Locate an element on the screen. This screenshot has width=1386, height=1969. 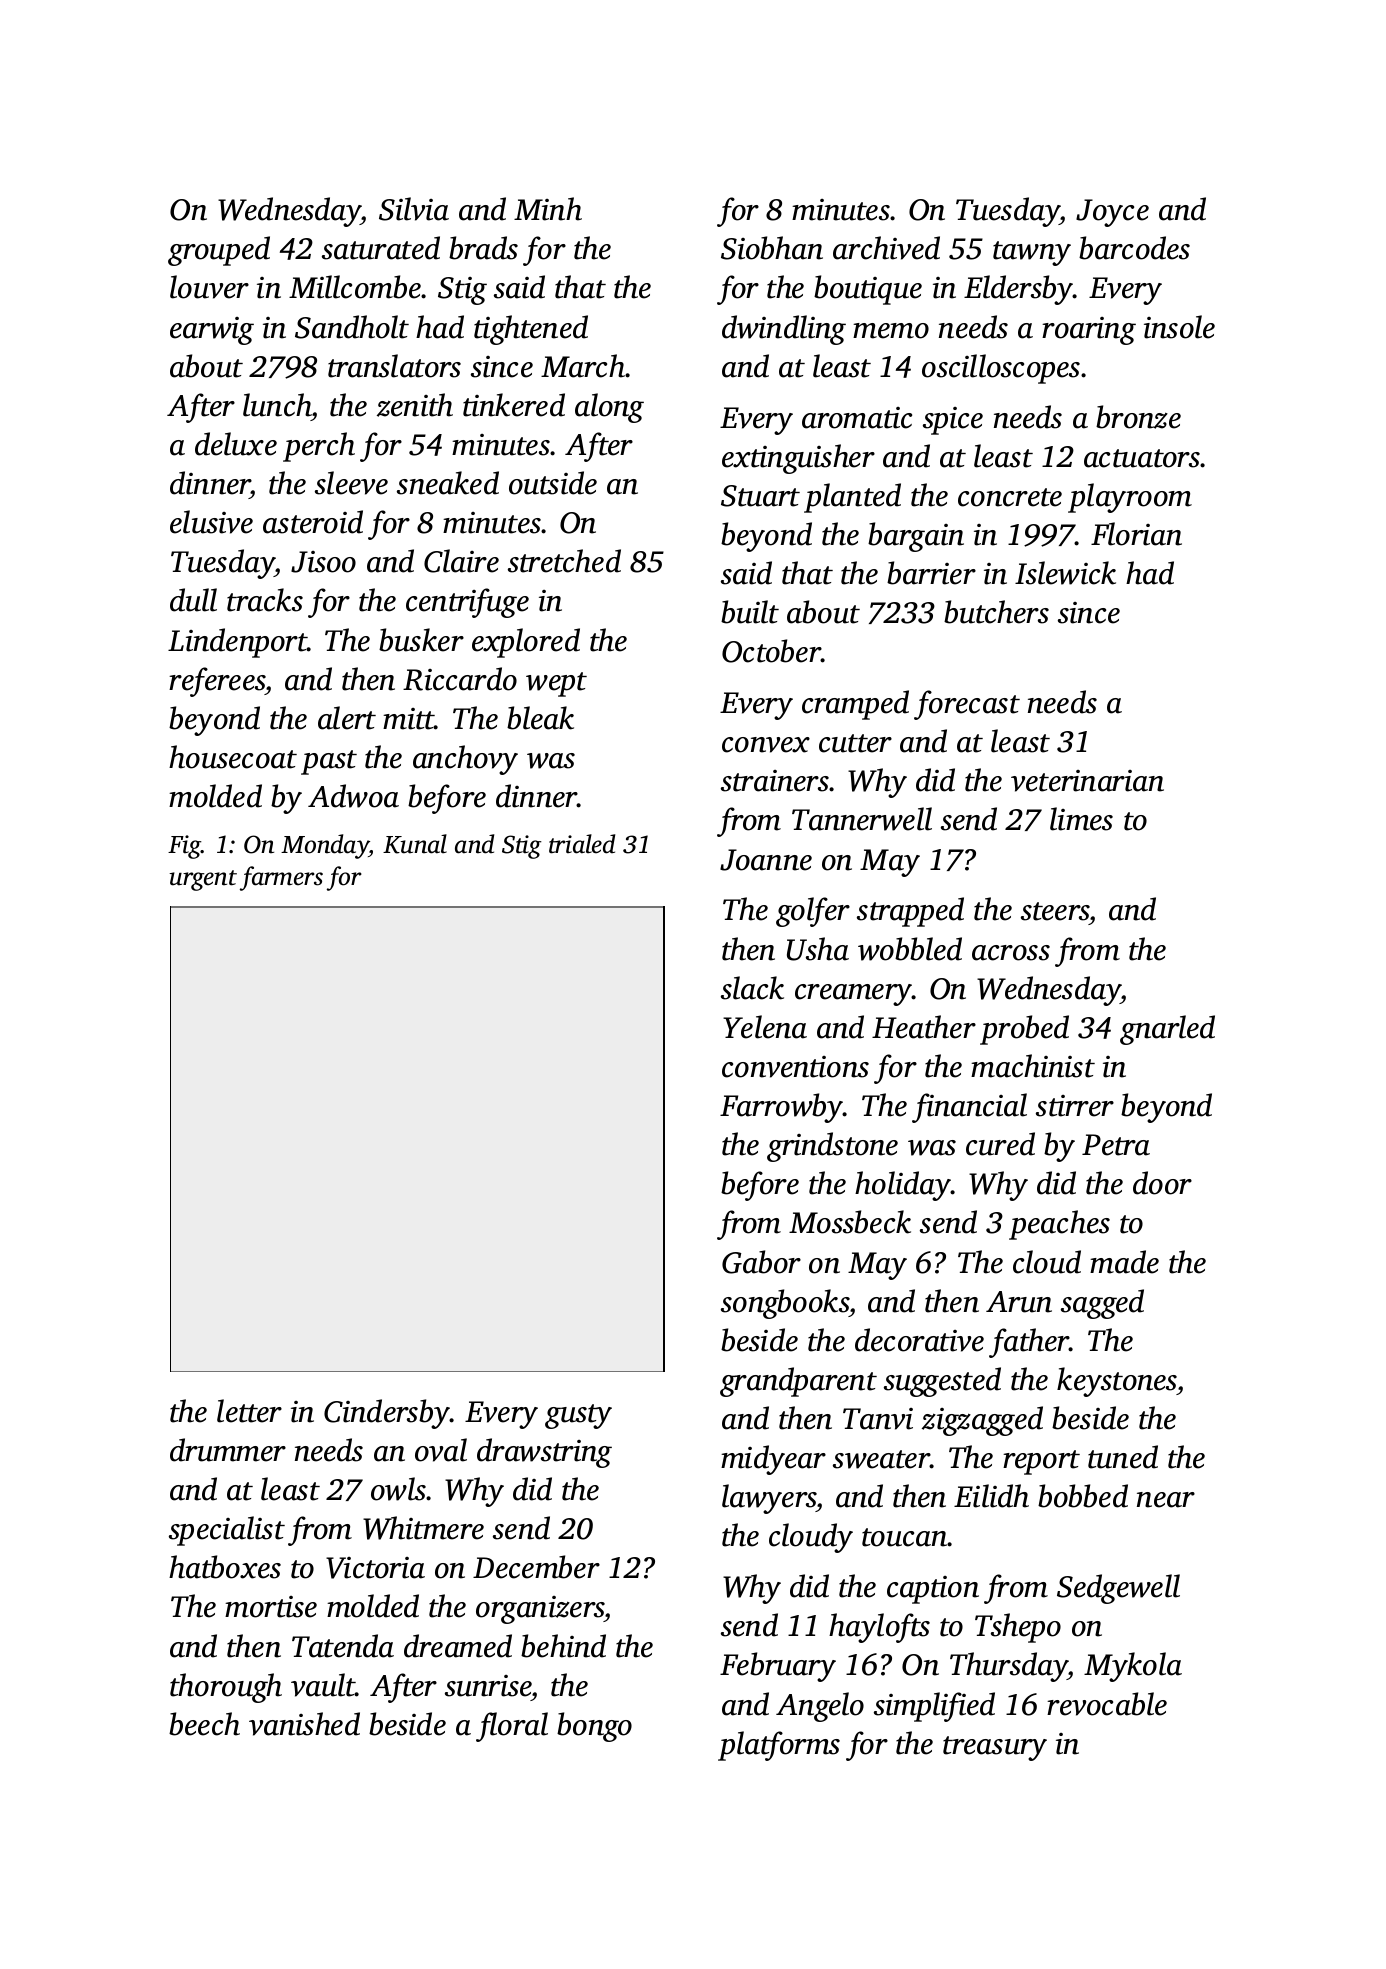
tawny is located at coordinates (1032, 253).
